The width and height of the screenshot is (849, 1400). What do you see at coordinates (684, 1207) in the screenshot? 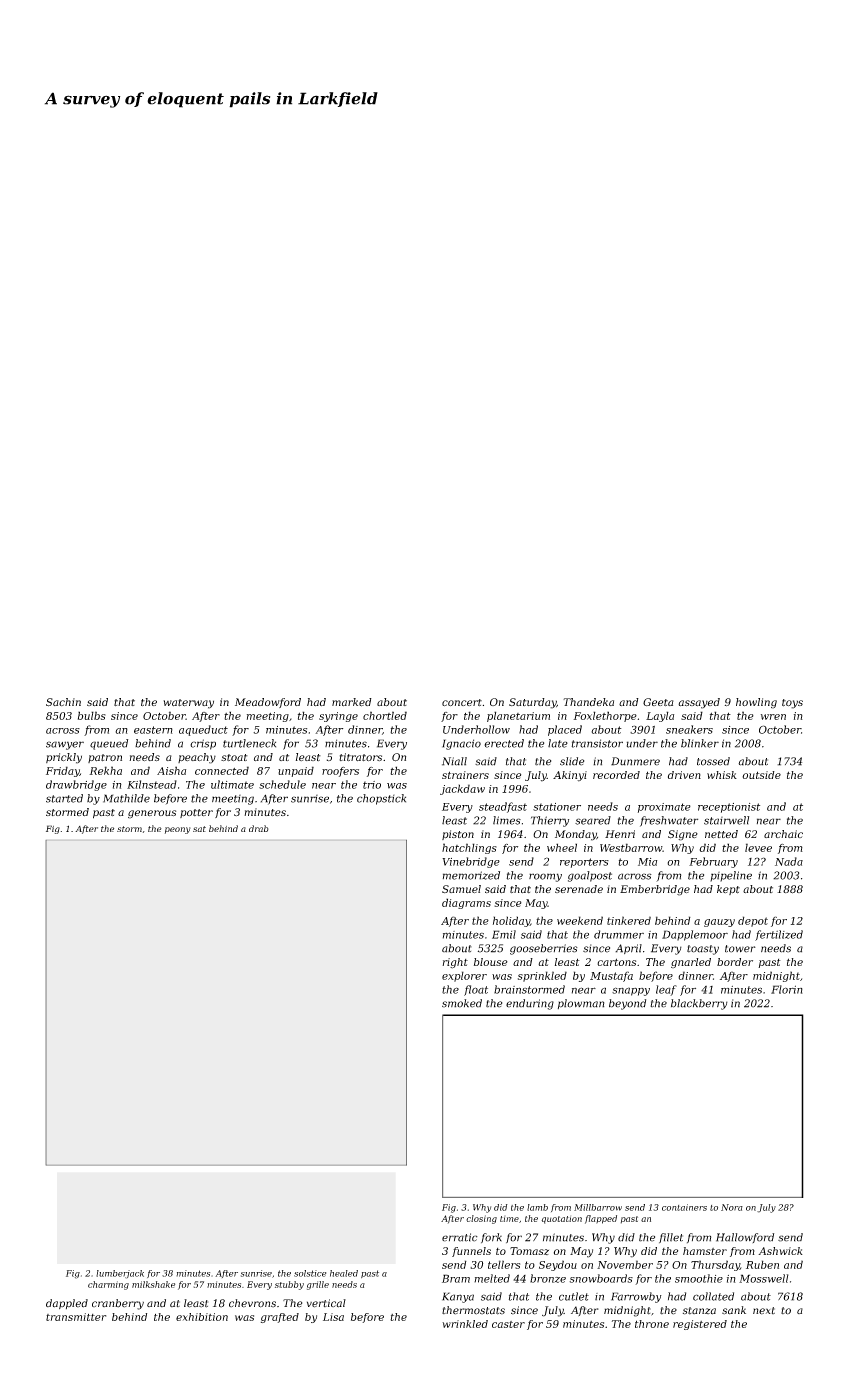
I see `containers` at bounding box center [684, 1207].
